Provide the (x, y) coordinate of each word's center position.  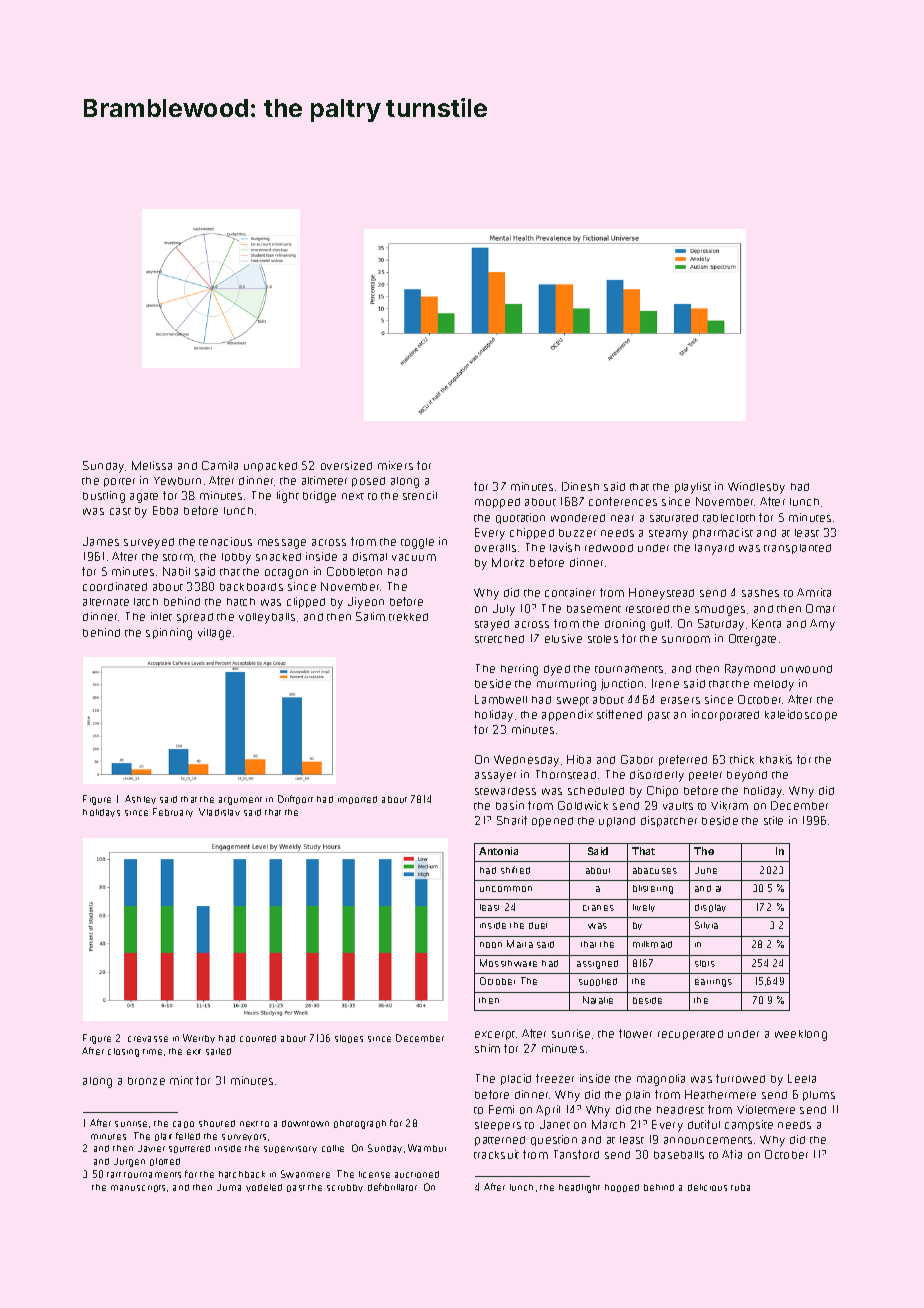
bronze (146, 1081)
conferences (623, 501)
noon (491, 945)
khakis (776, 759)
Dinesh (580, 486)
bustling (104, 497)
